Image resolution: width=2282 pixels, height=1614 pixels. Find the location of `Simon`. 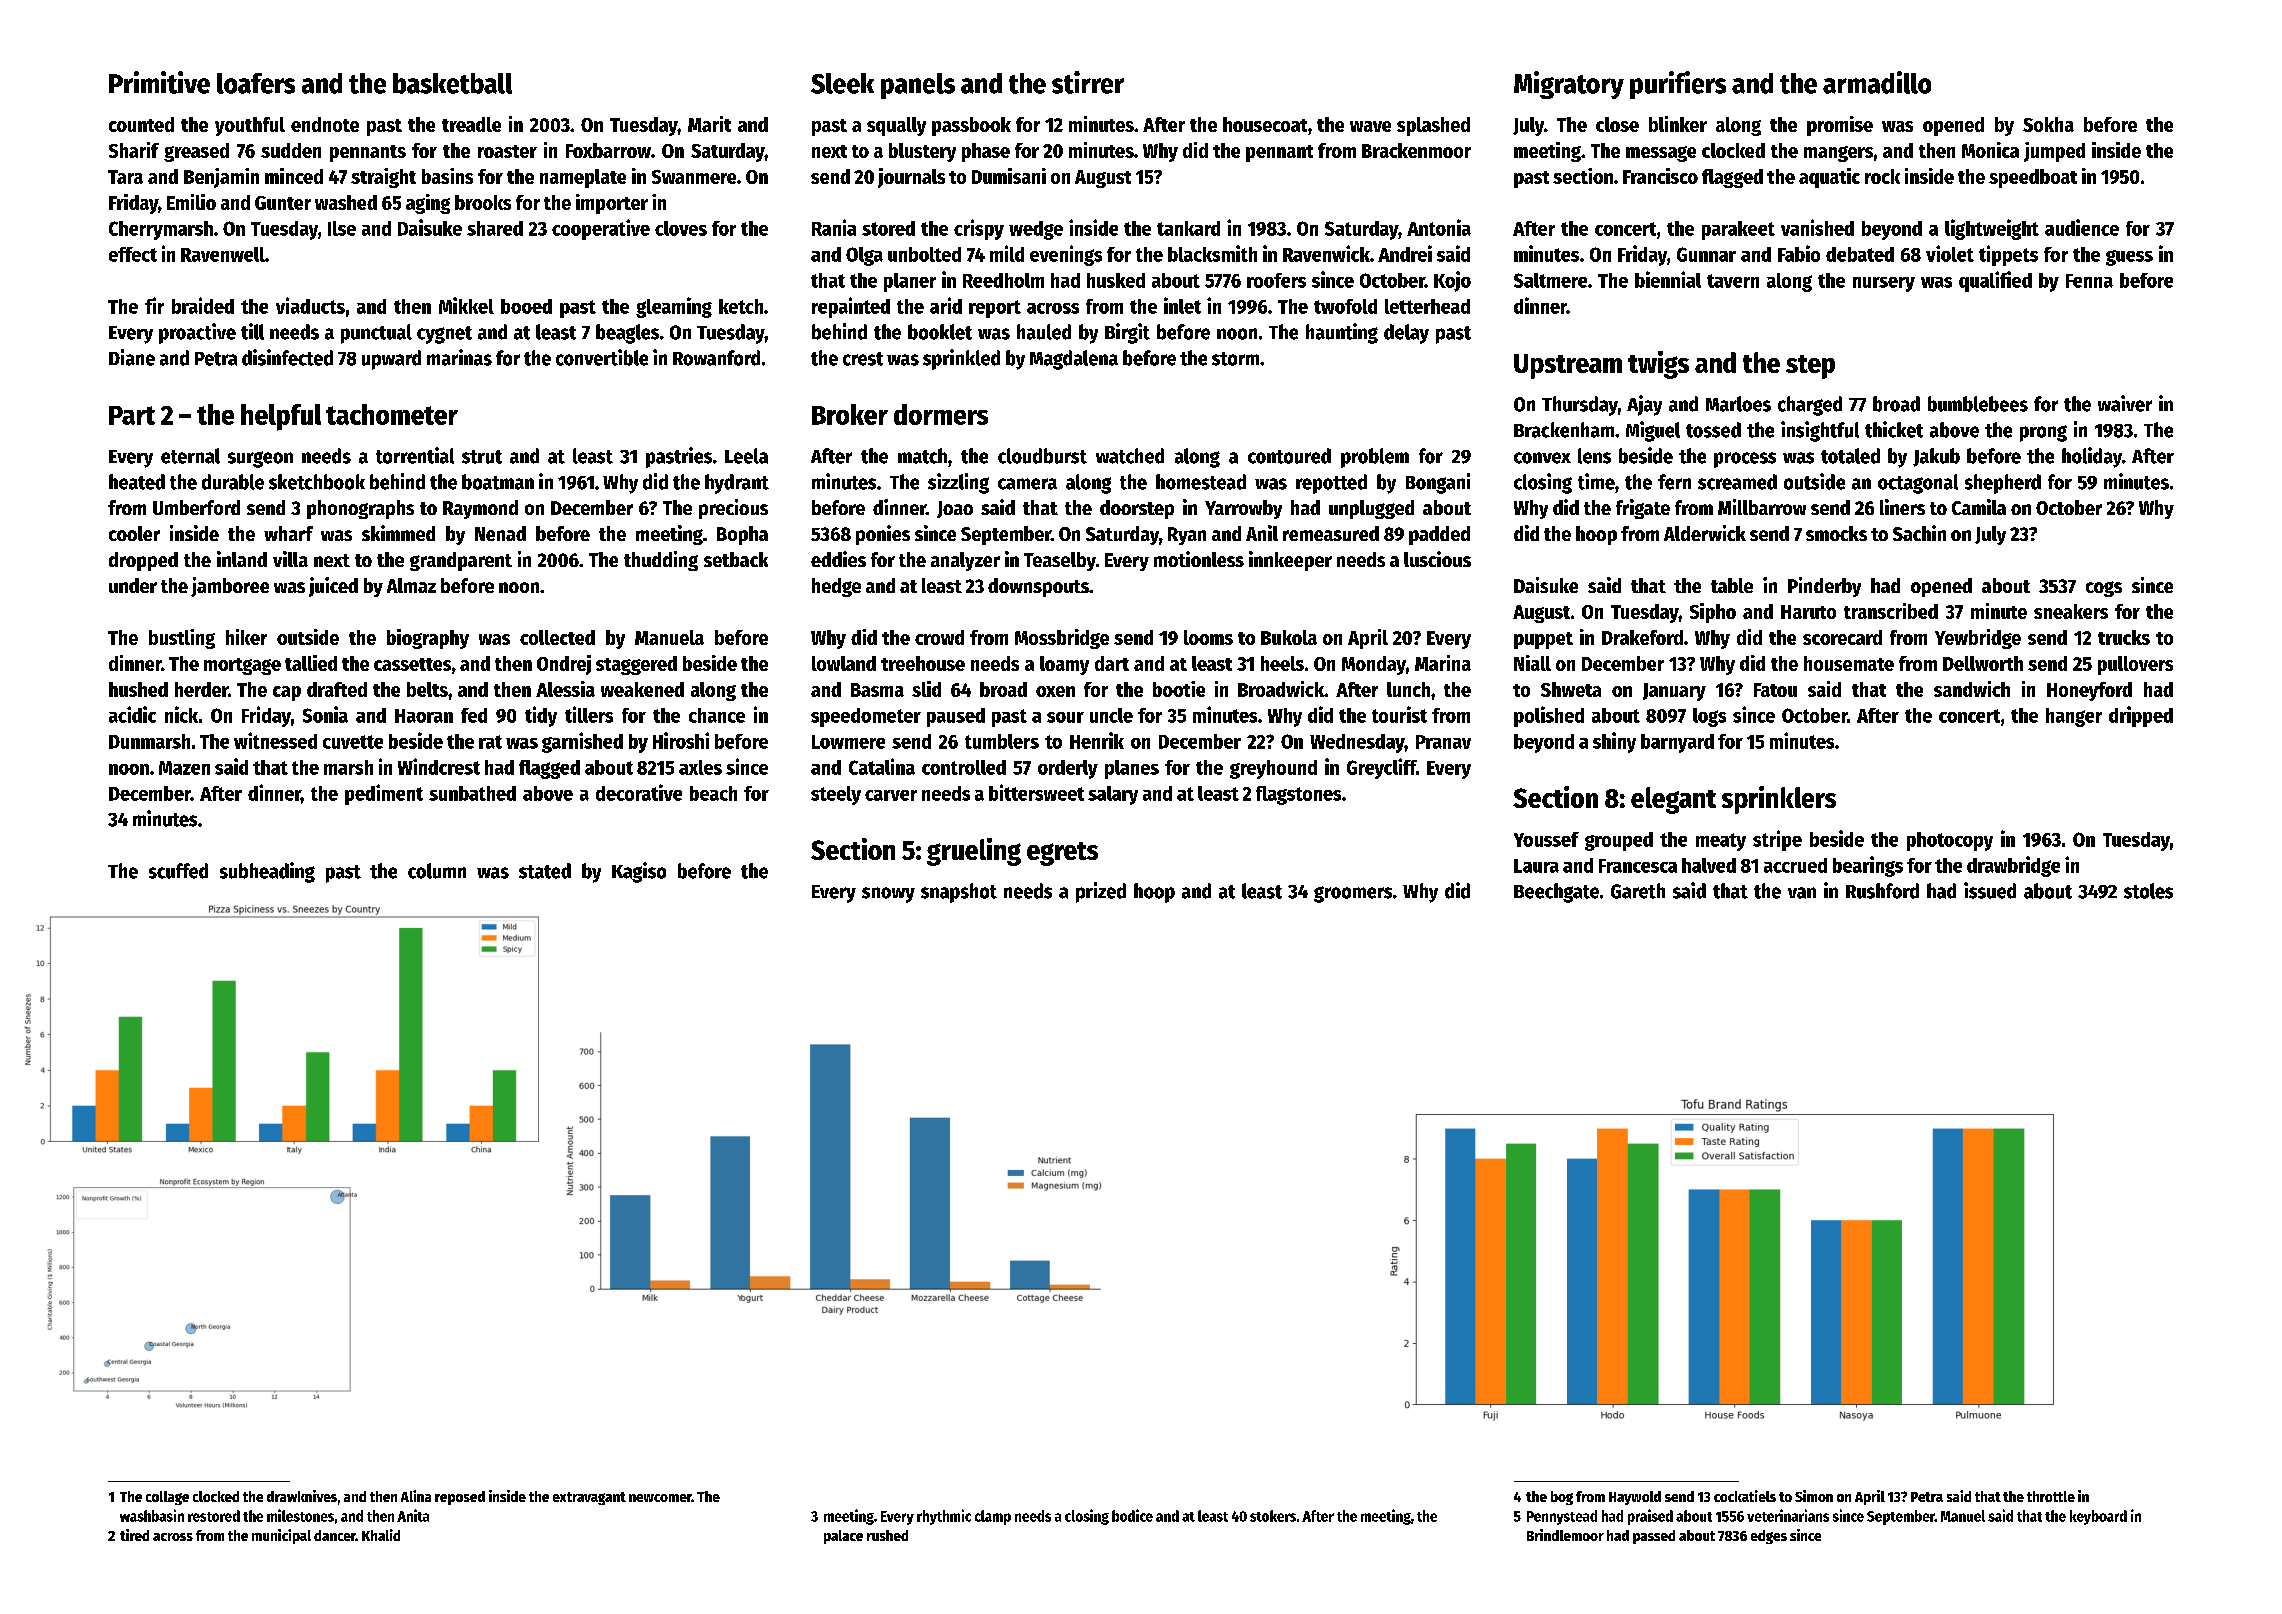

Simon is located at coordinates (1814, 1496).
